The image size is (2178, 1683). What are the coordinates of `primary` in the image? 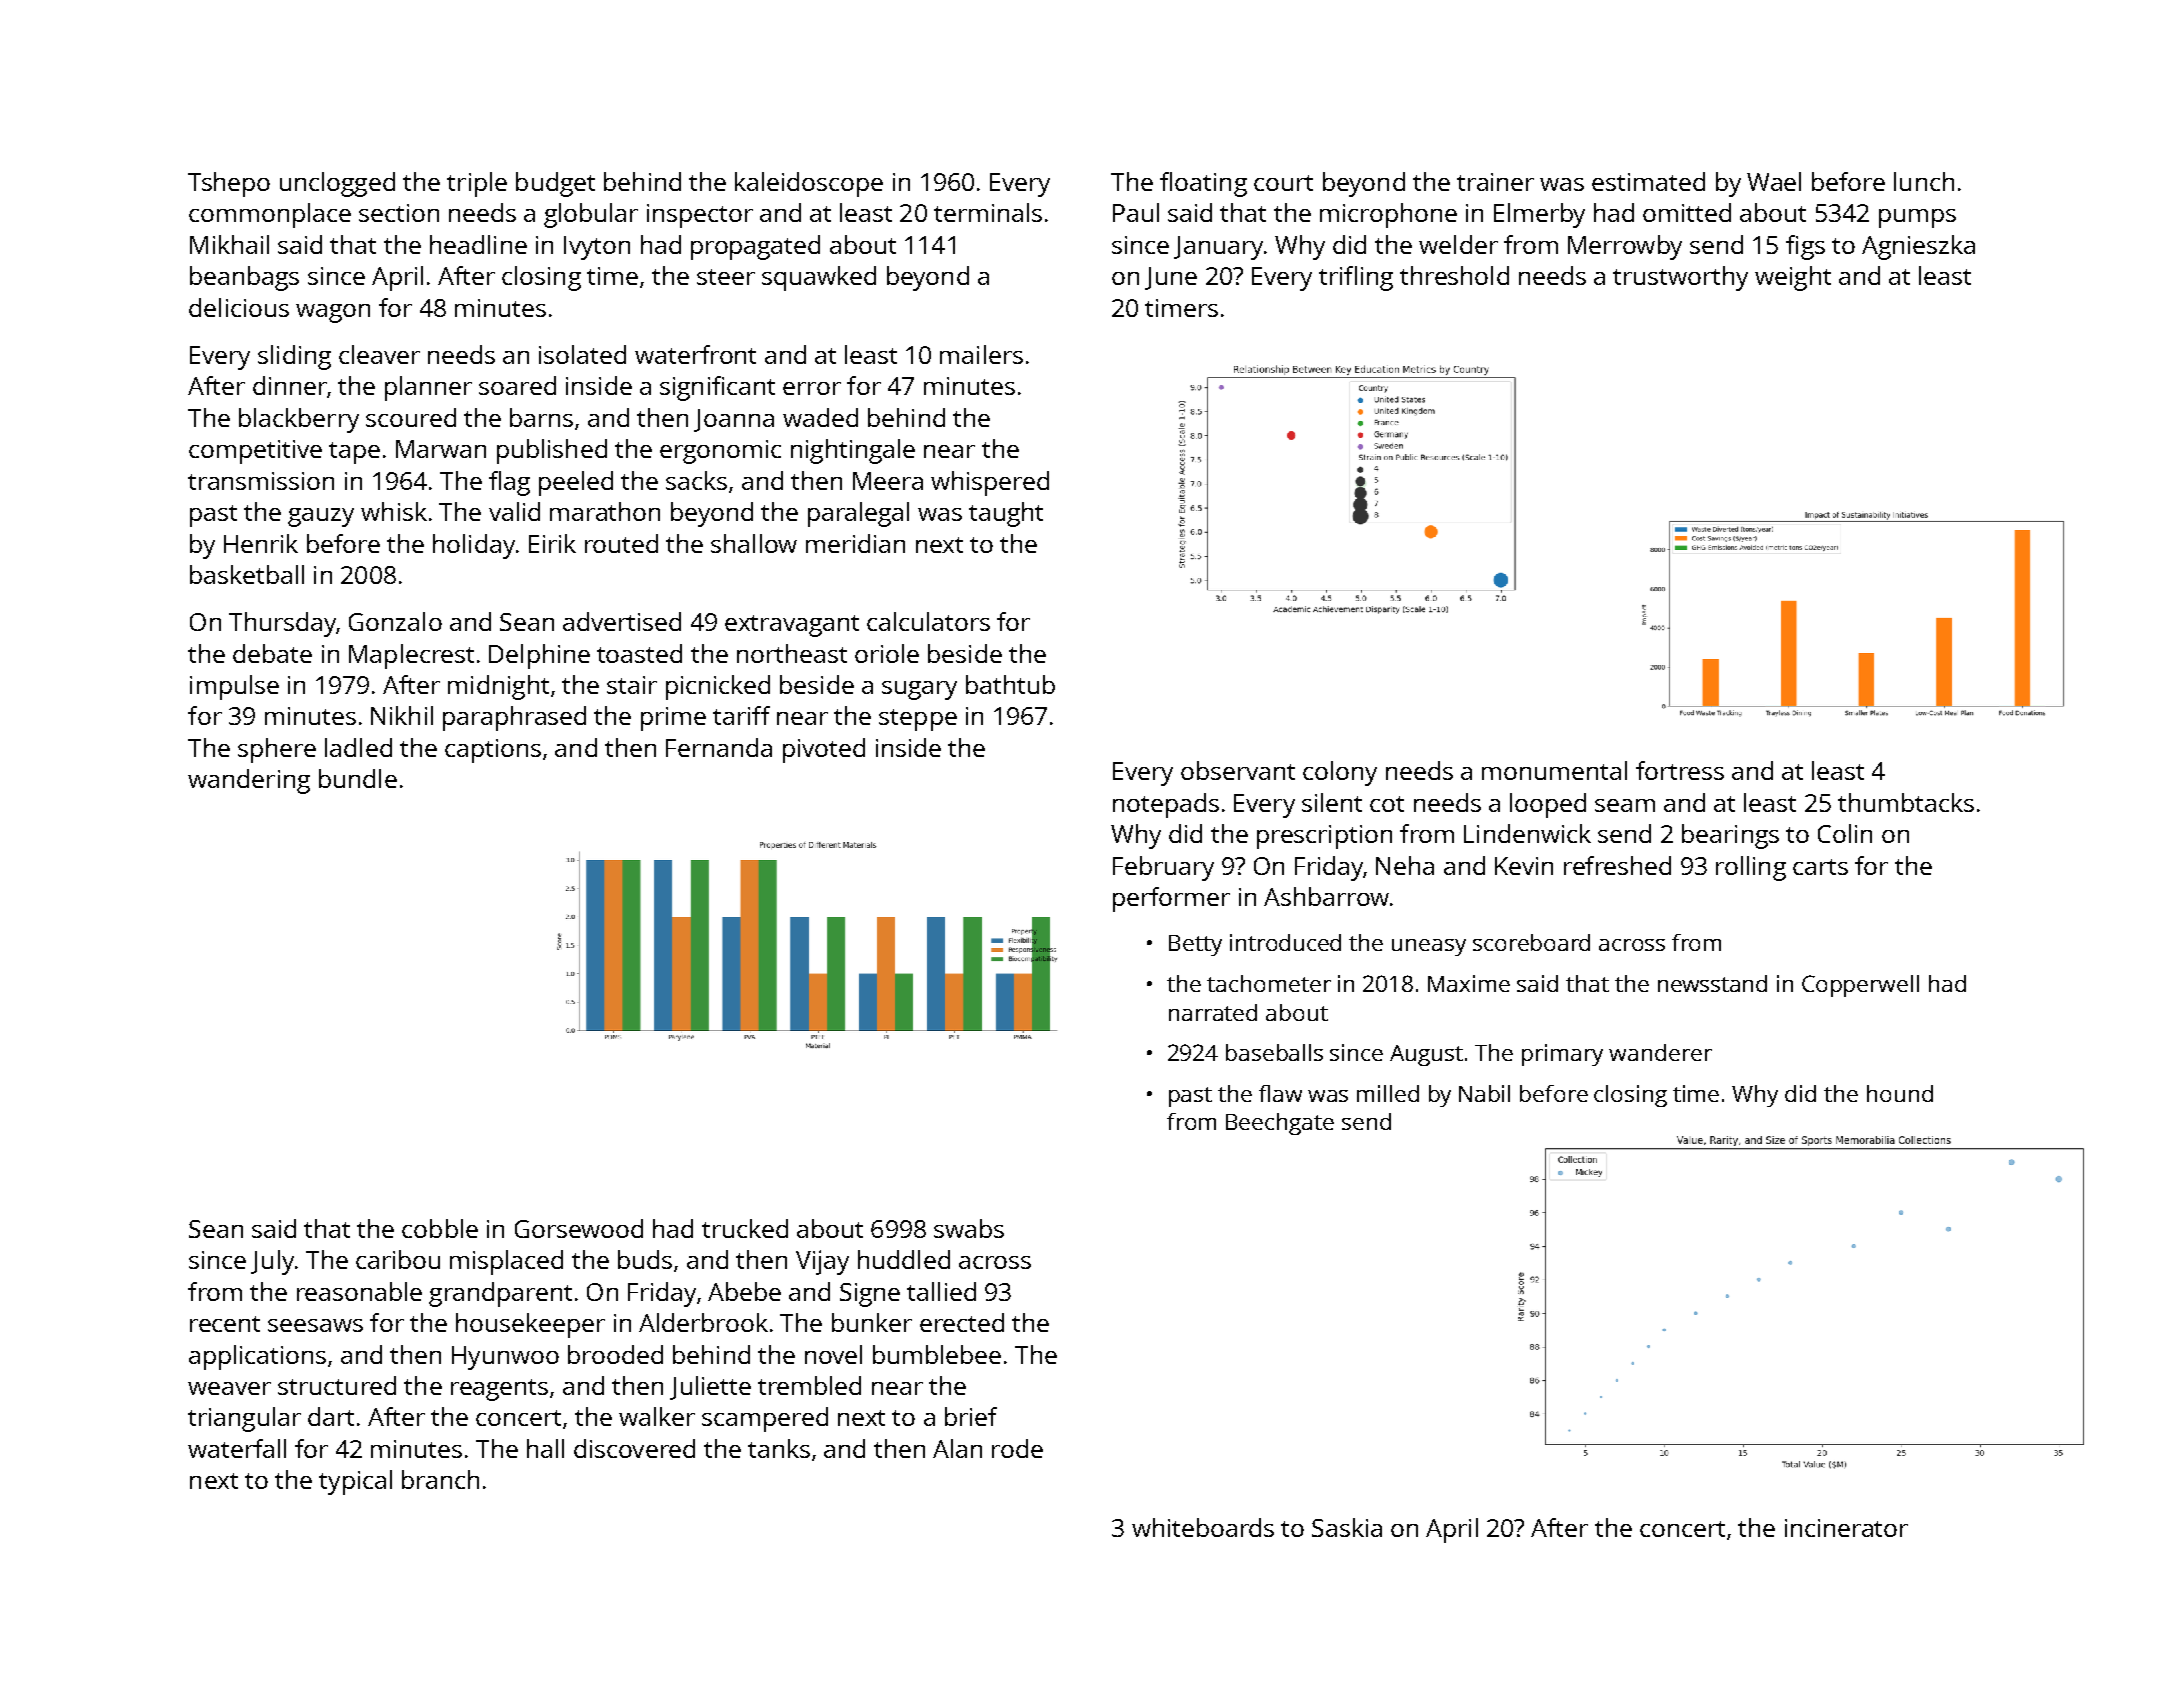 It's located at (1562, 1055).
